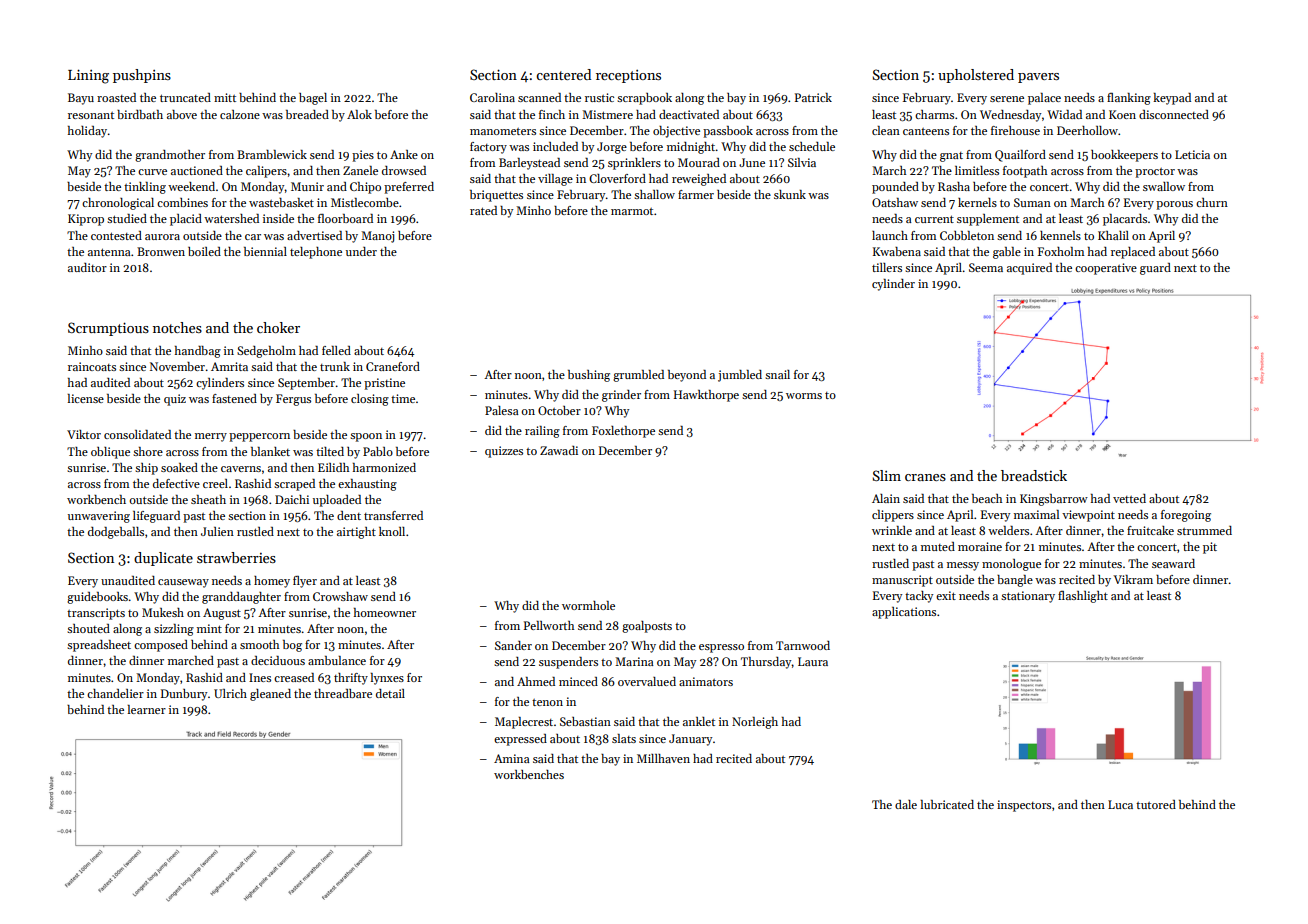 The image size is (1308, 924). I want to click on vetted, so click(1129, 498).
